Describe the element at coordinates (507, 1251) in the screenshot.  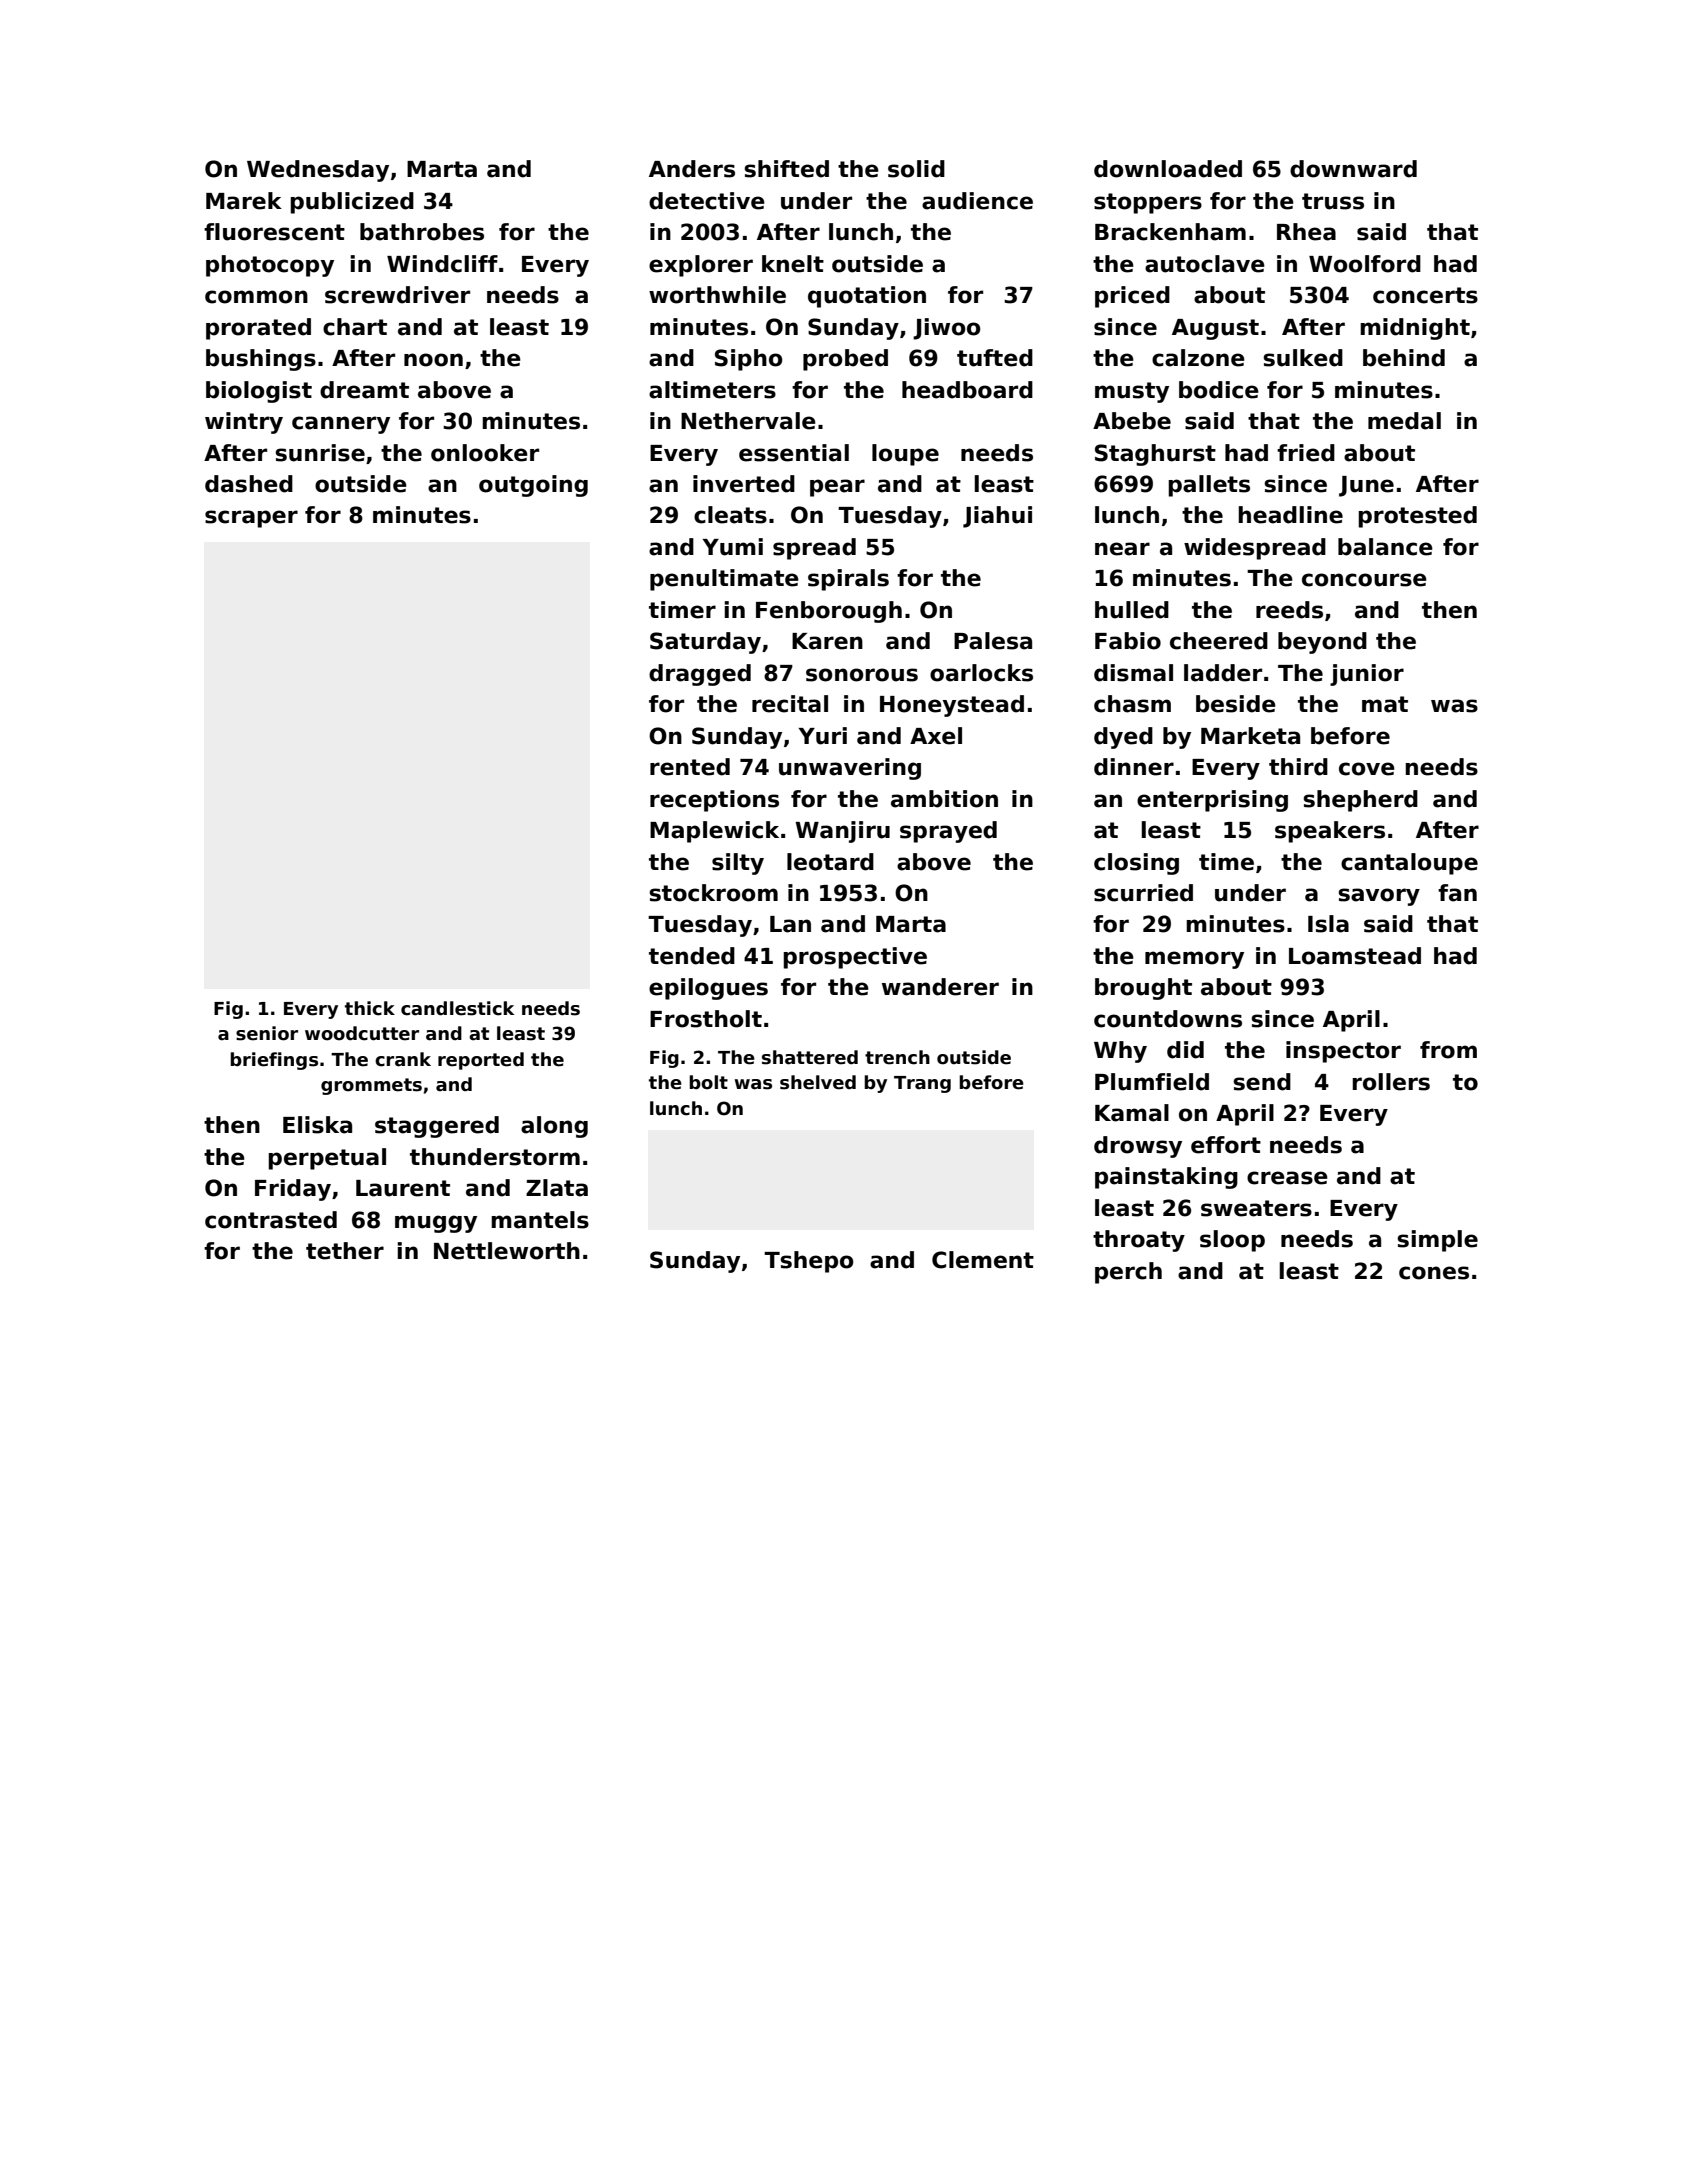
I see `Nettleworth` at that location.
